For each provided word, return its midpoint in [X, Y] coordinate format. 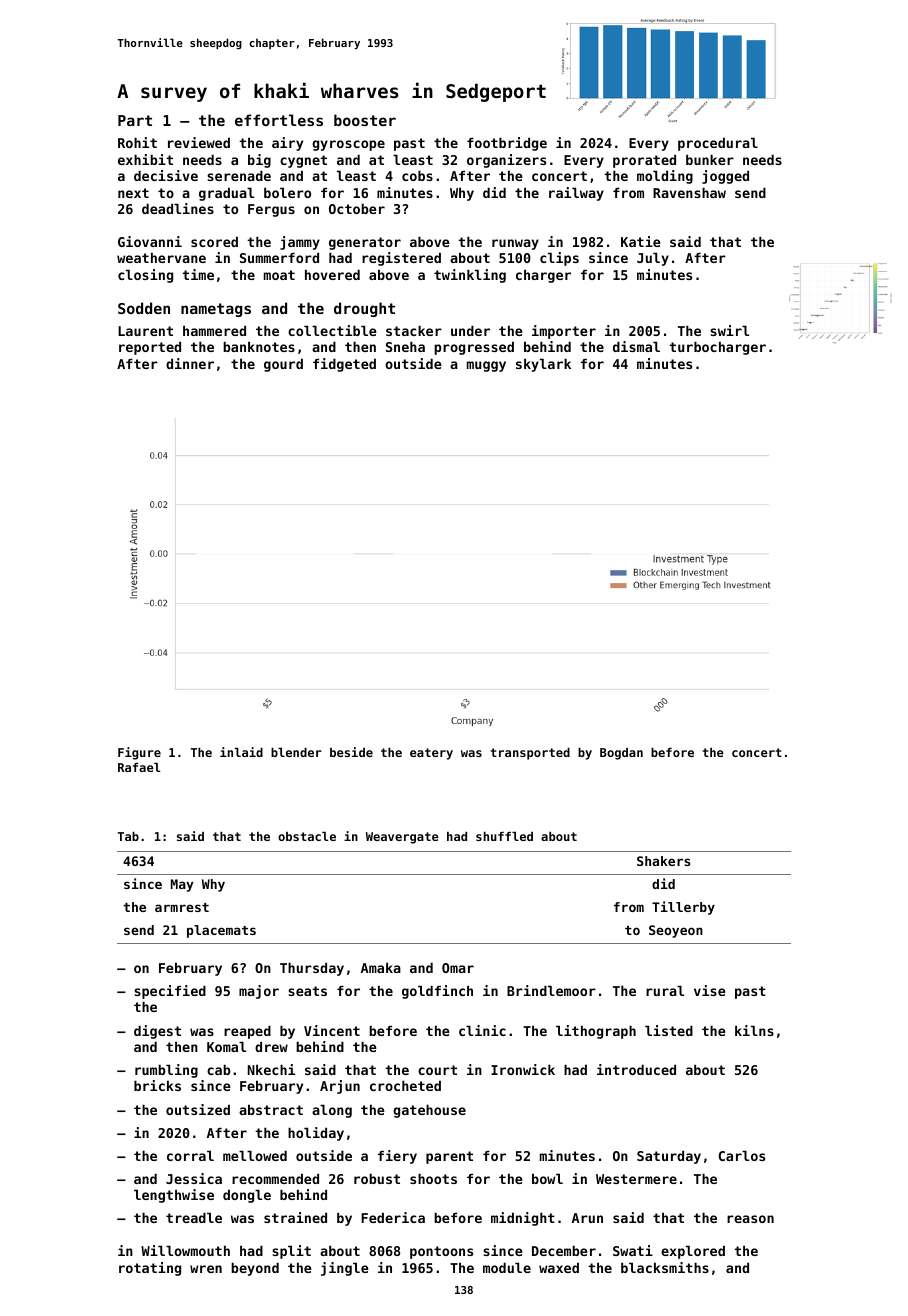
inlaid [241, 752]
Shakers [663, 861]
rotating [150, 1269]
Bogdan [621, 754]
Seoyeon [676, 931]
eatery [431, 754]
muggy [486, 366]
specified [170, 992]
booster [365, 120]
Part [135, 120]
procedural [718, 144]
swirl [729, 330]
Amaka [381, 967]
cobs [417, 175]
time [198, 274]
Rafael [139, 767]
